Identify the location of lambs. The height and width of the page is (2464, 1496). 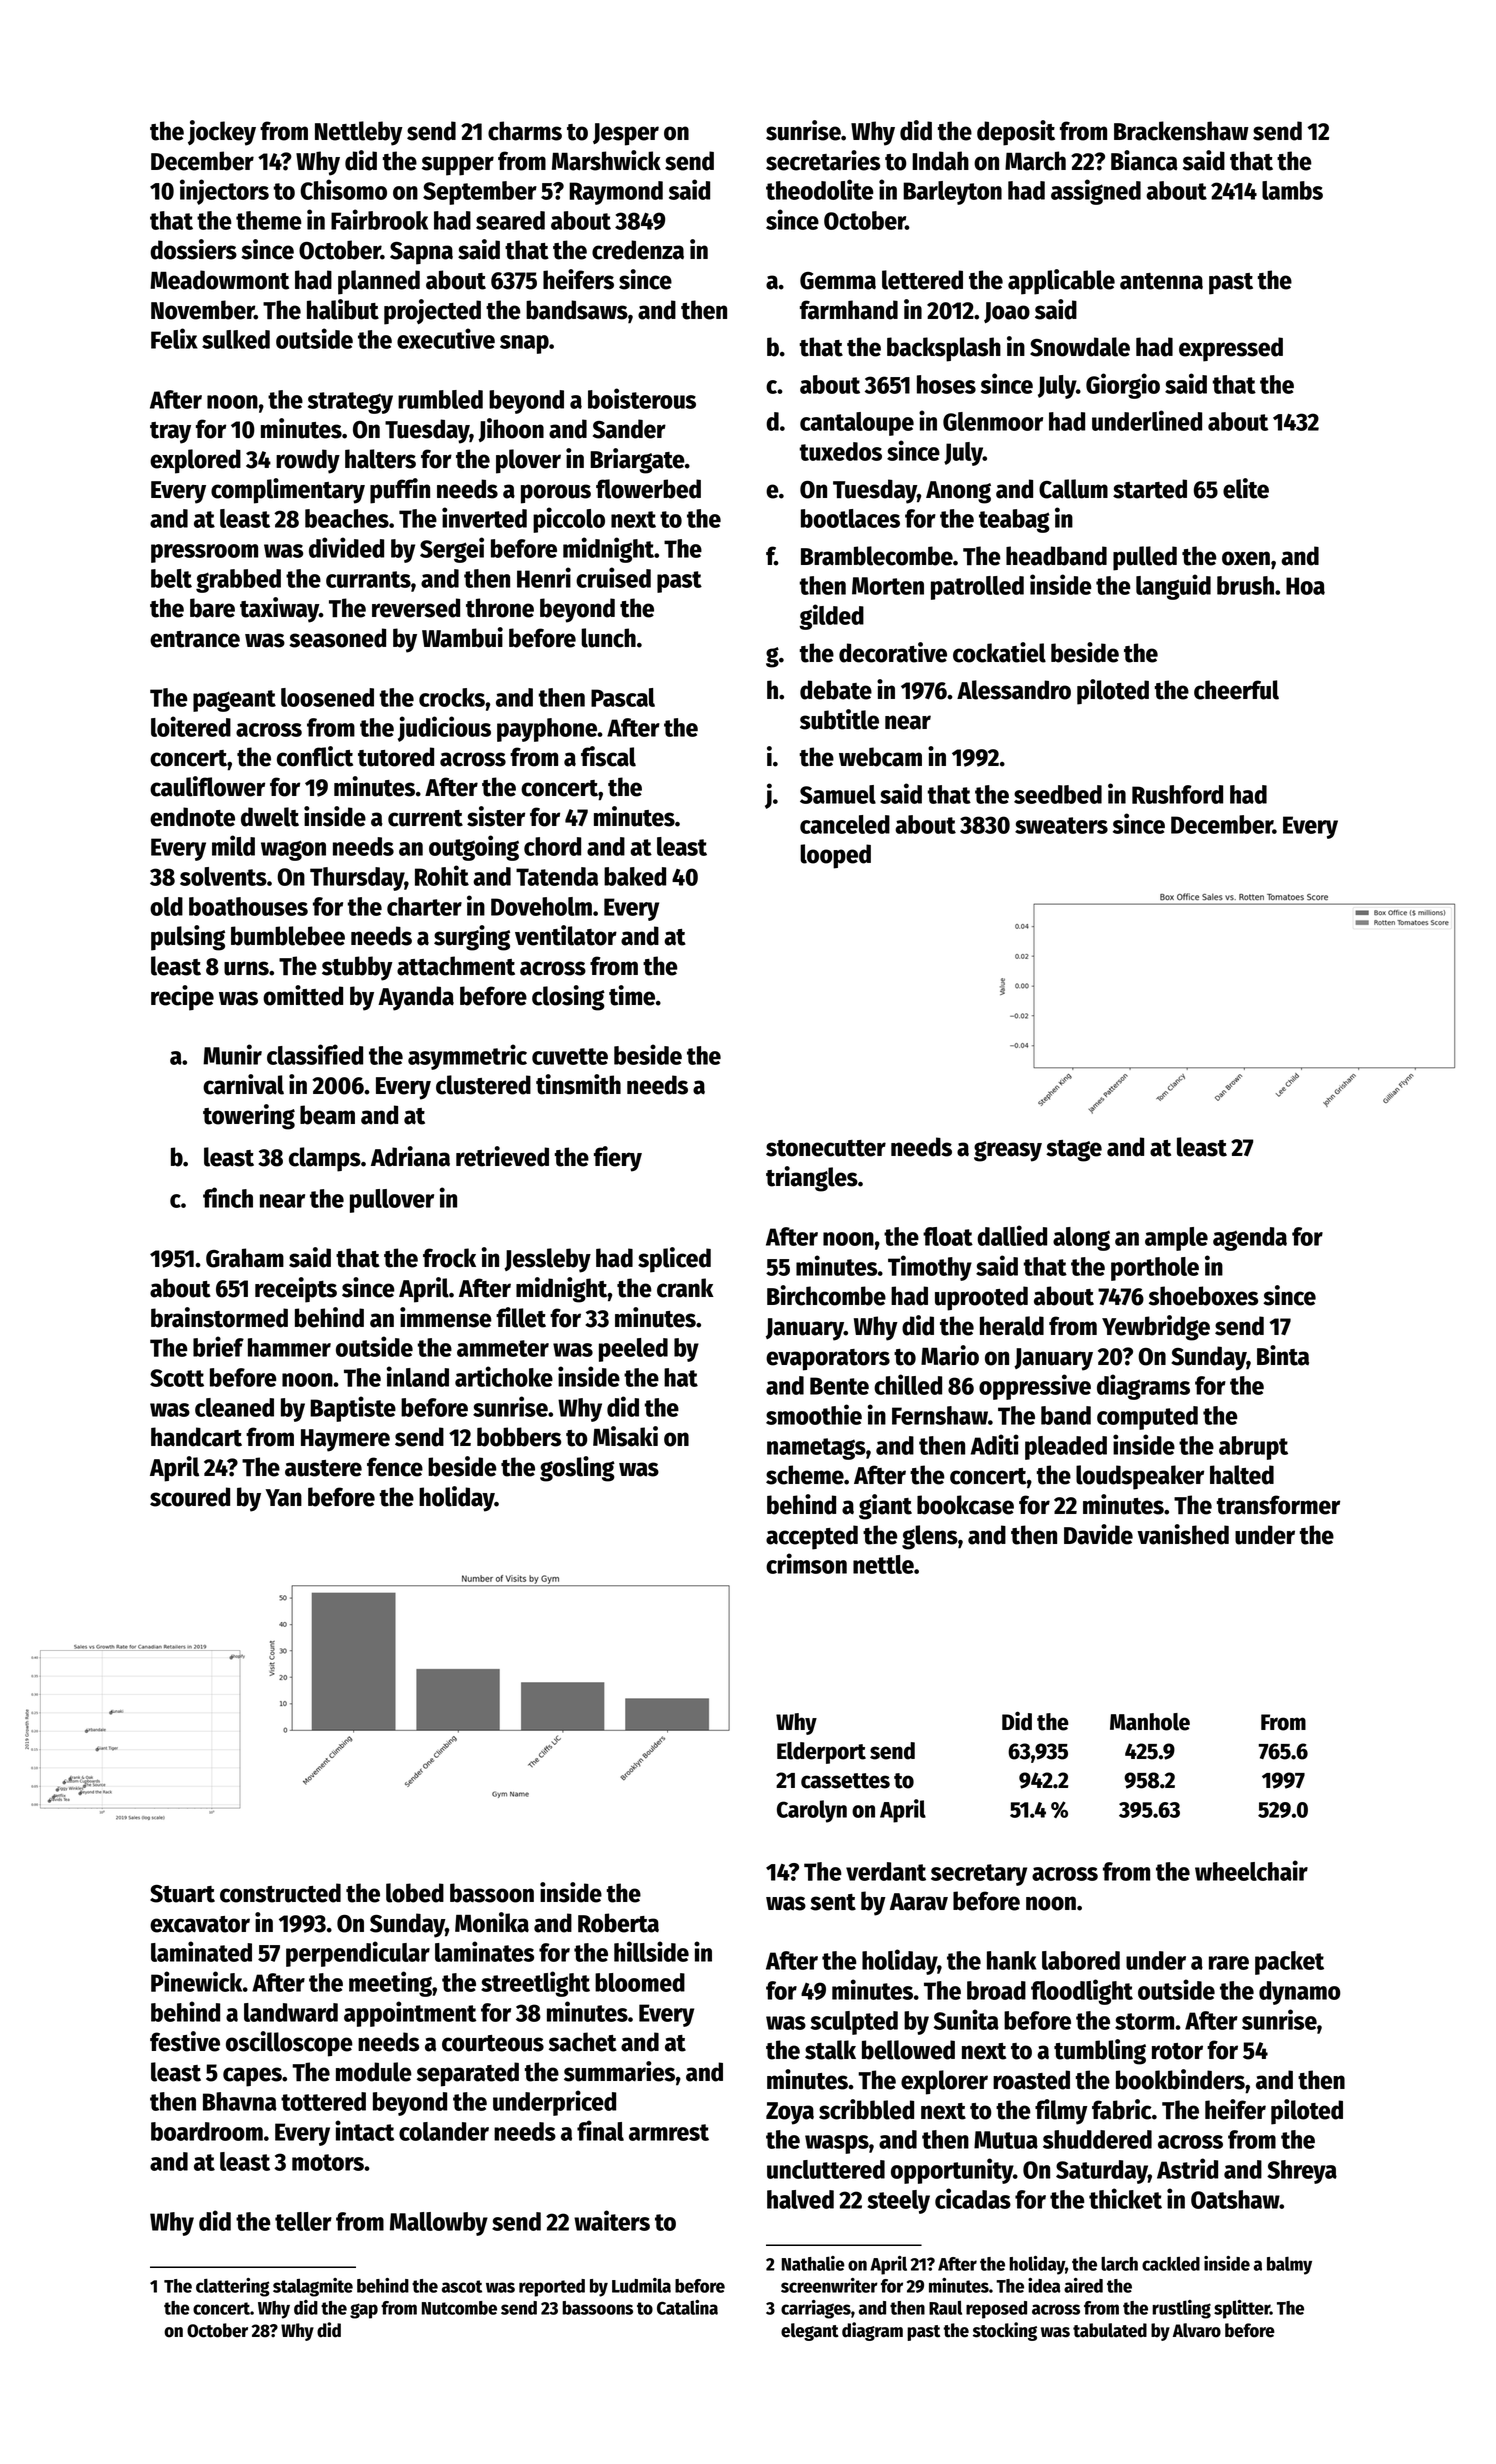
(1292, 190).
